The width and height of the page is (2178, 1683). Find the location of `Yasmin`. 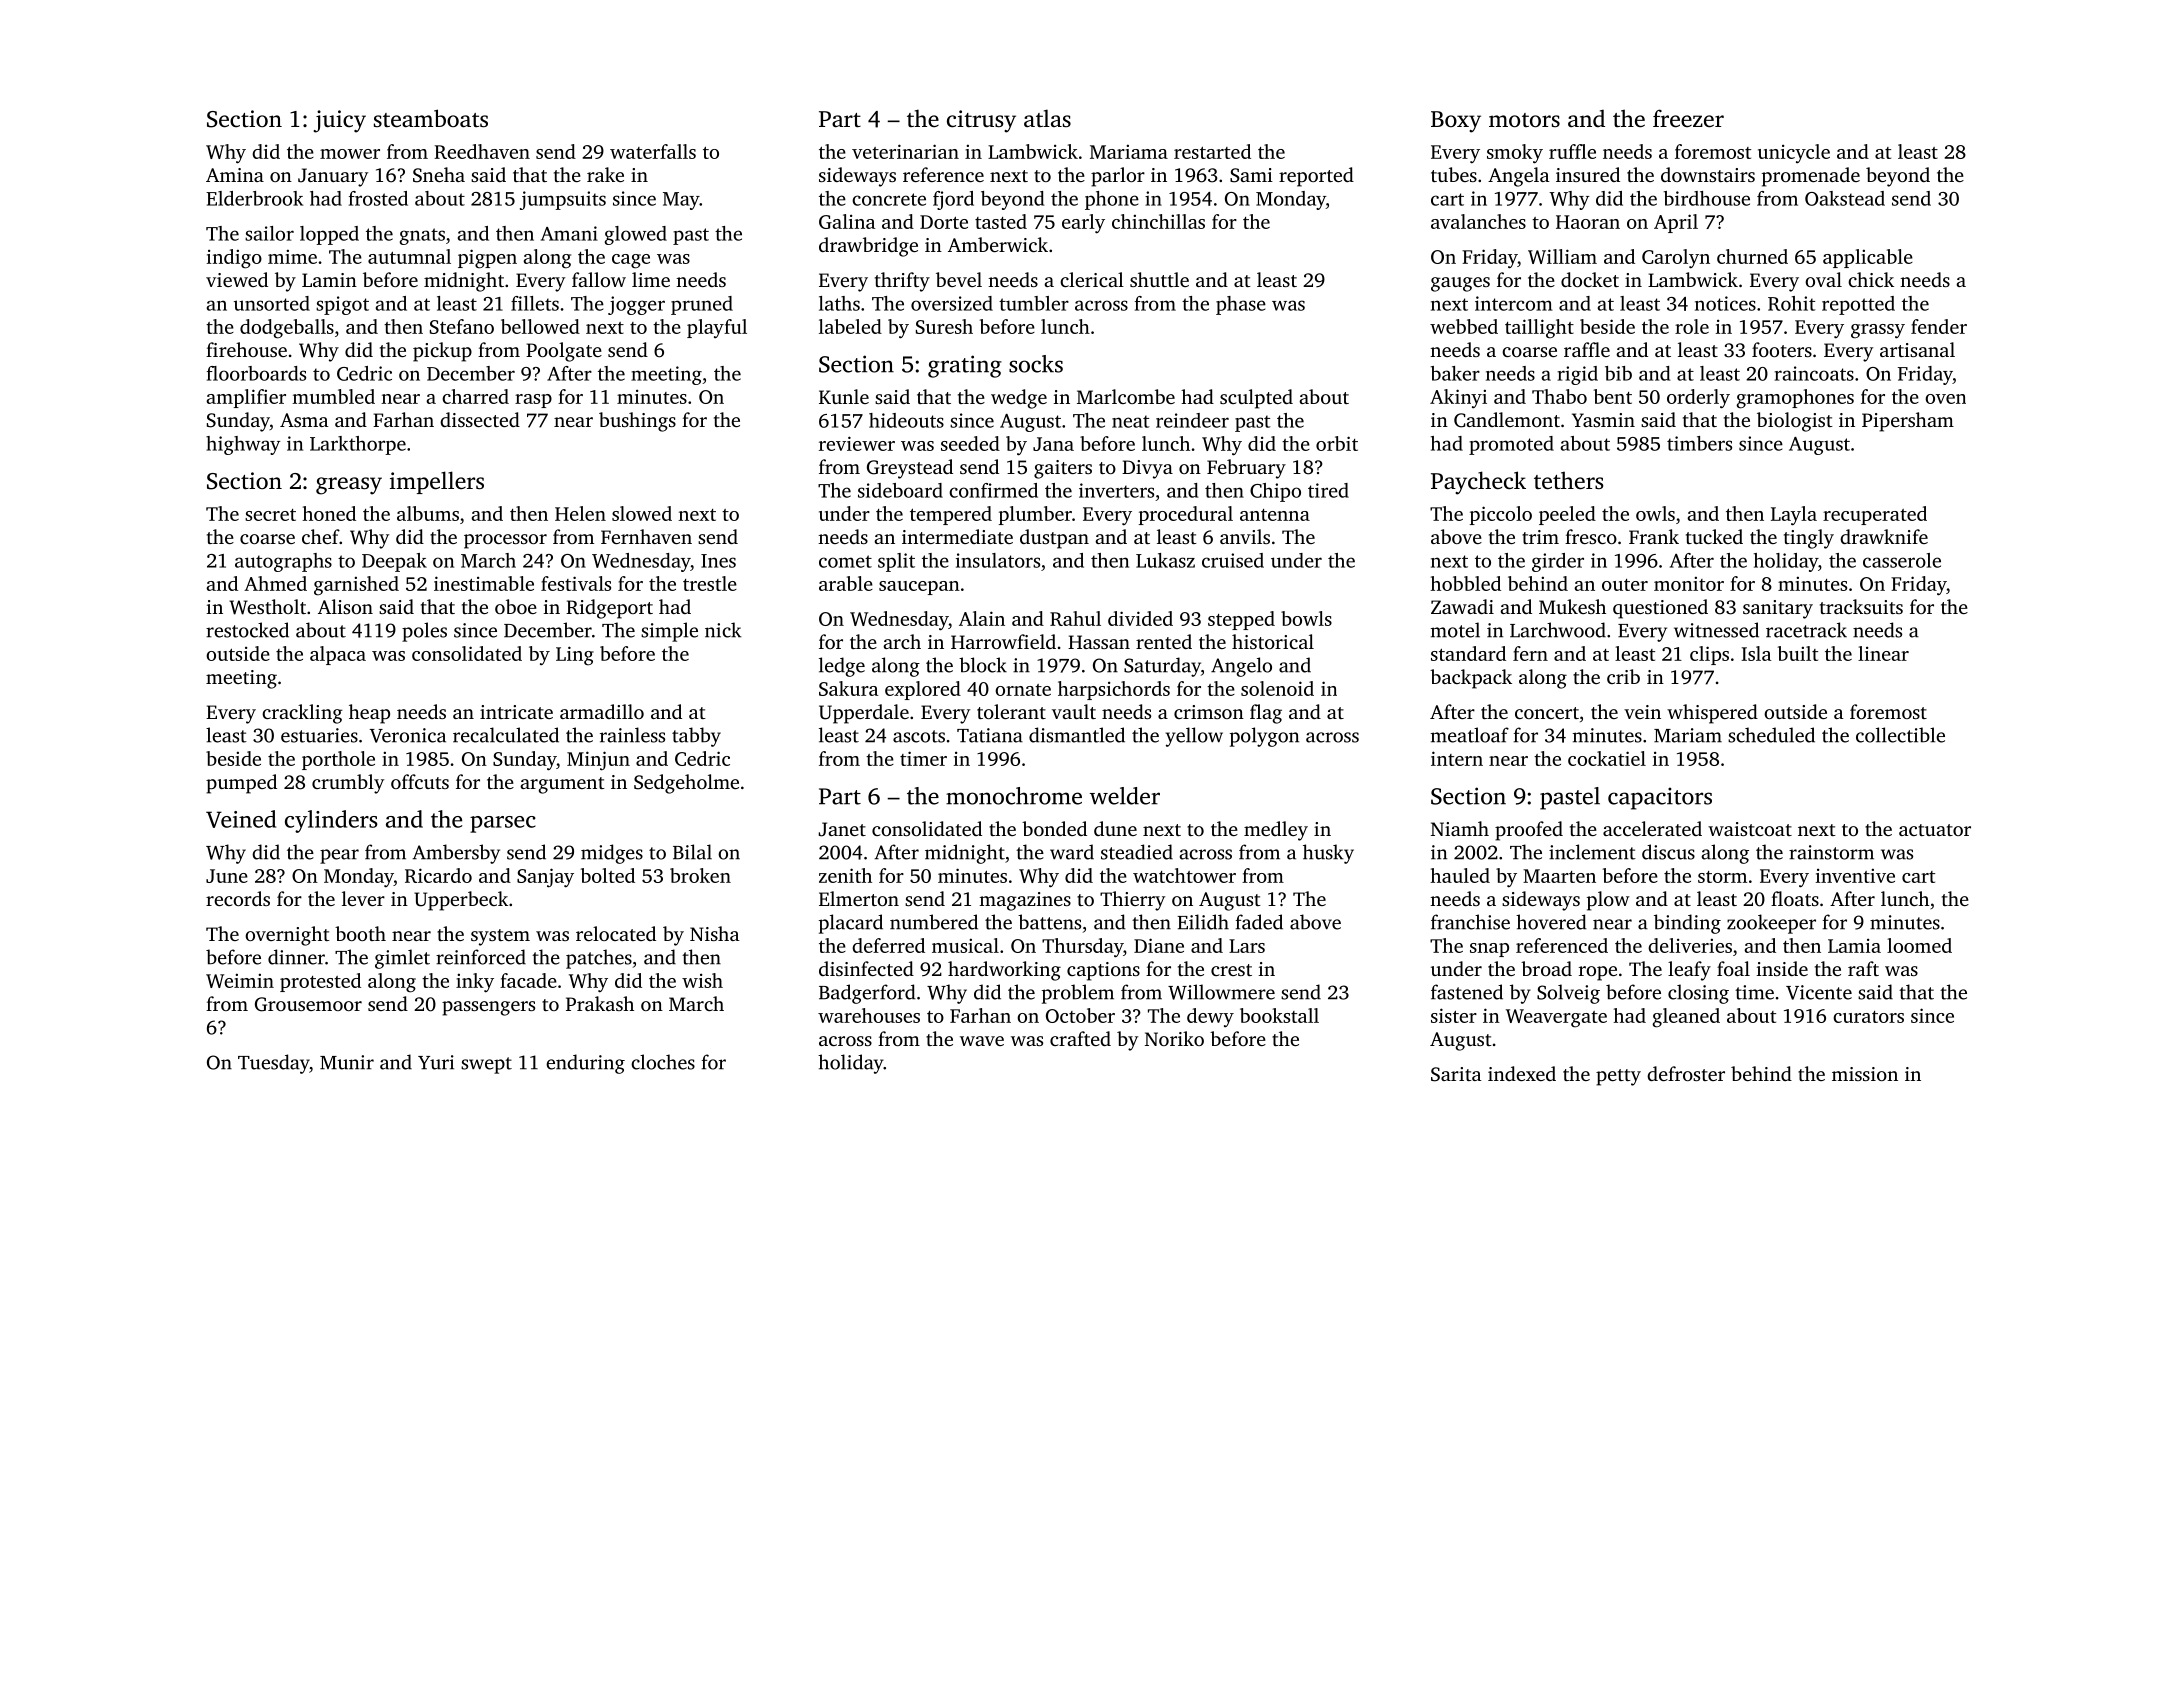

Yasmin is located at coordinates (1603, 420).
